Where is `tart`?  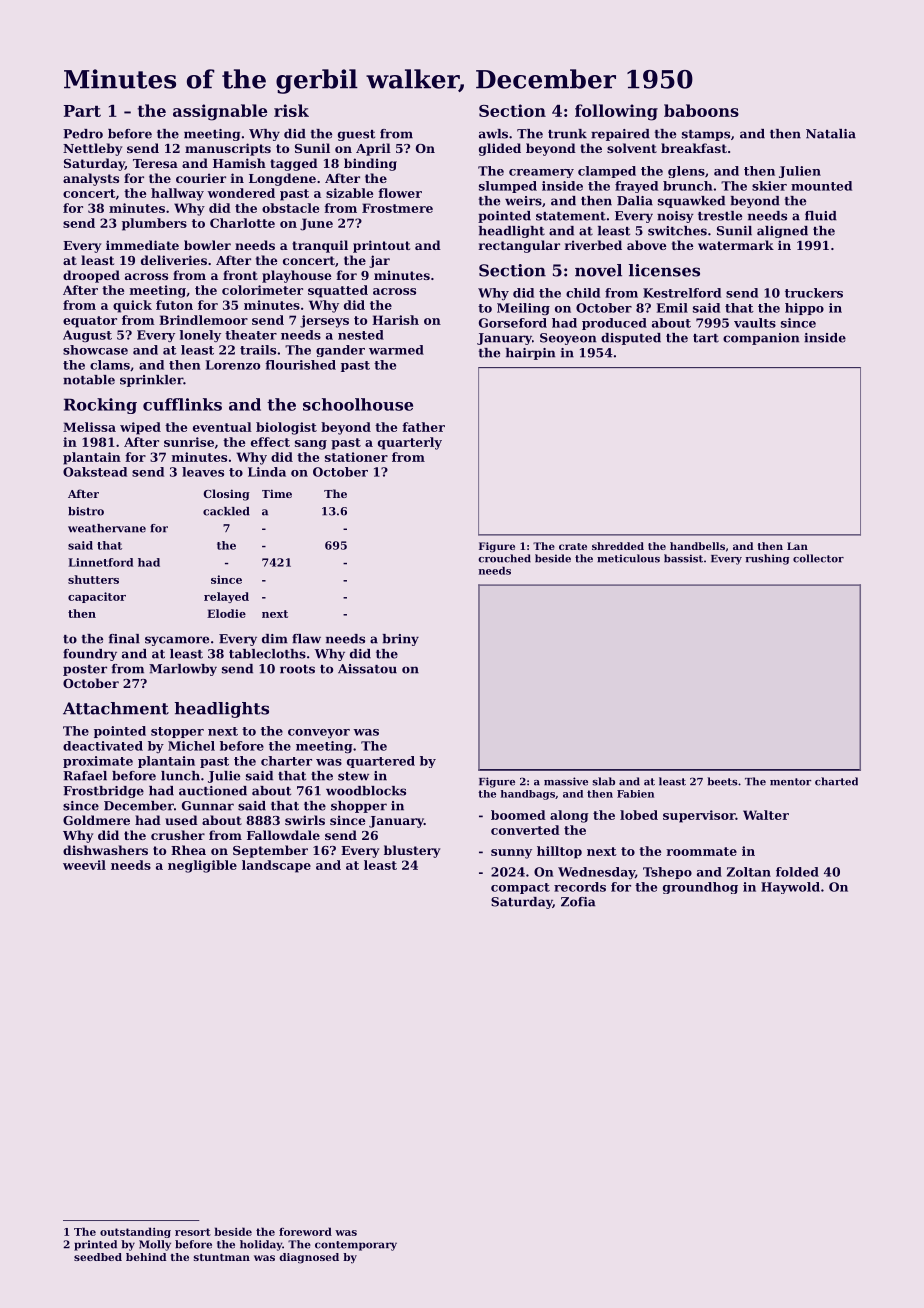 tart is located at coordinates (706, 338).
